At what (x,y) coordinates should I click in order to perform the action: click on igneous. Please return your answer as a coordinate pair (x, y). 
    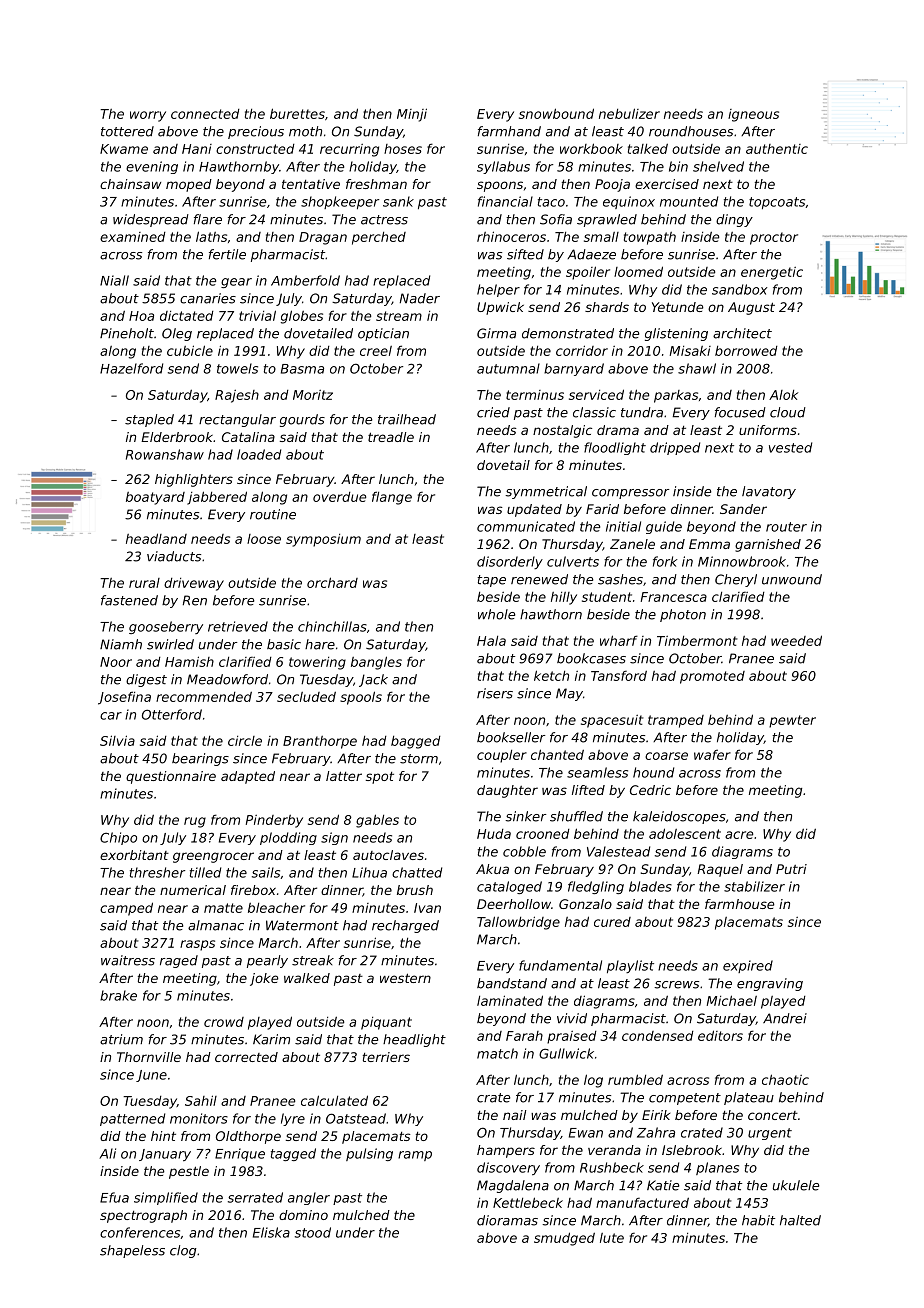
    Looking at the image, I should click on (753, 115).
